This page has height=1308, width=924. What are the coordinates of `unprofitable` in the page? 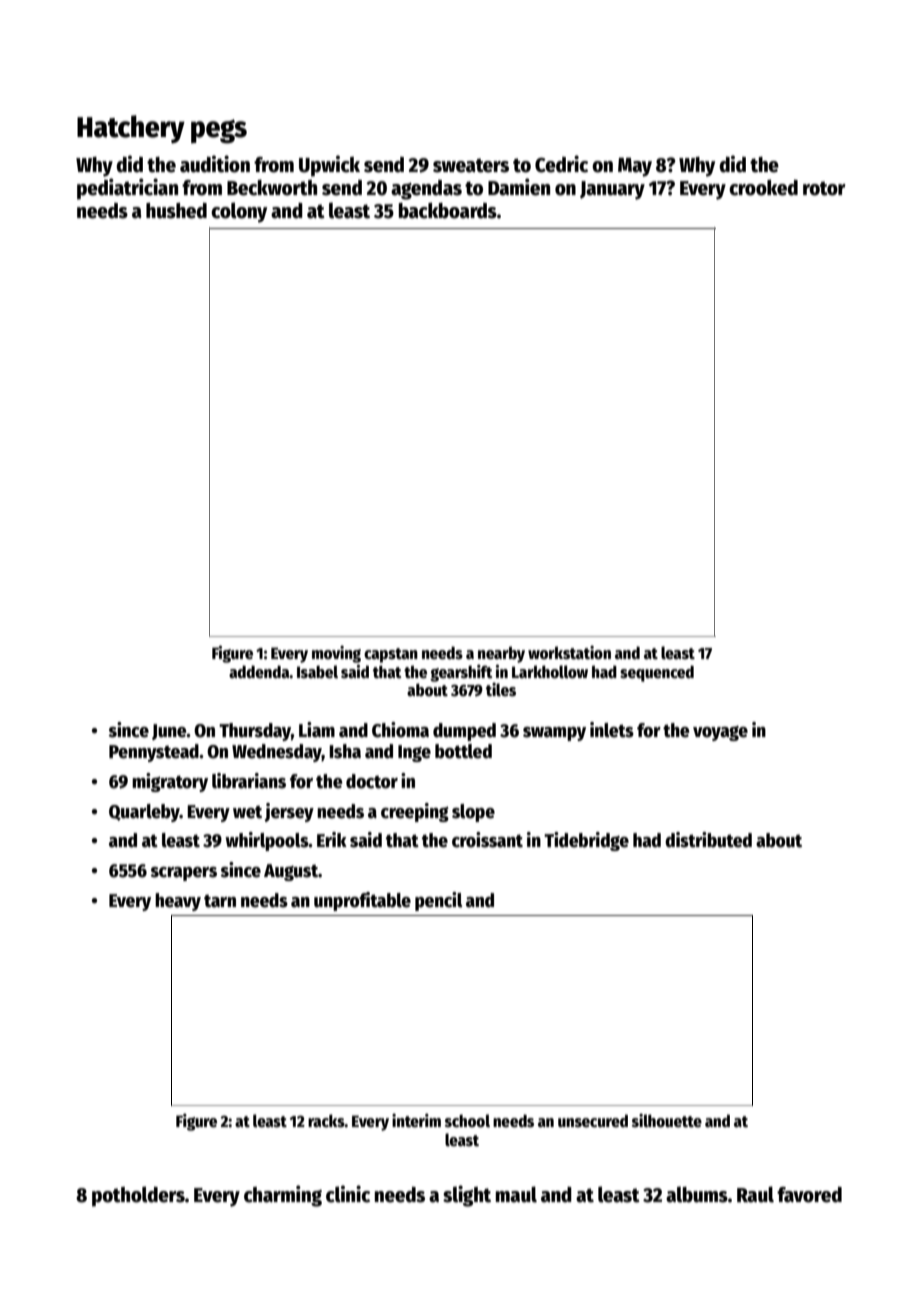 It's located at (362, 901).
